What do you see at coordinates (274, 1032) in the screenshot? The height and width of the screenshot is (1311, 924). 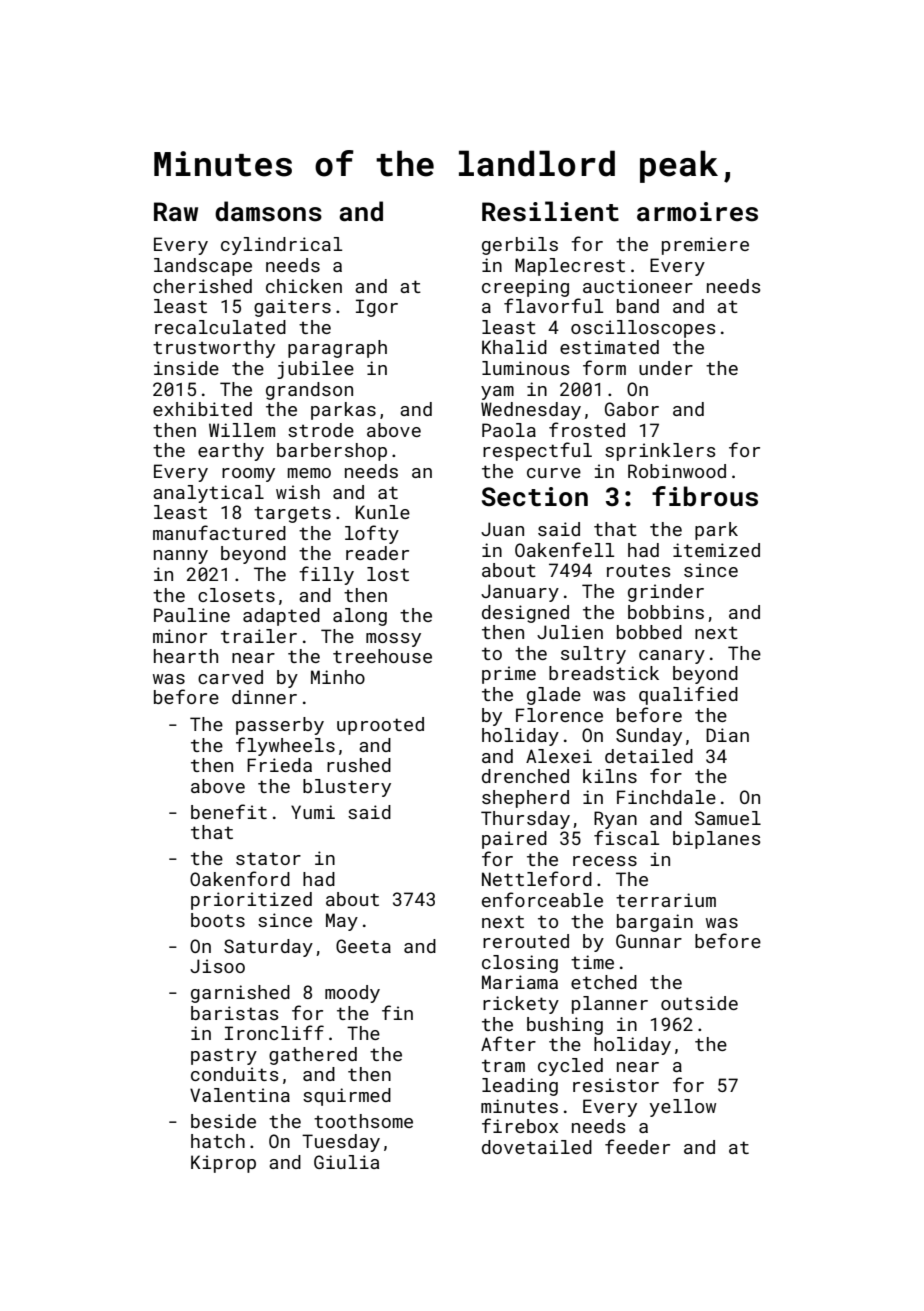 I see `Ironcliff` at bounding box center [274, 1032].
